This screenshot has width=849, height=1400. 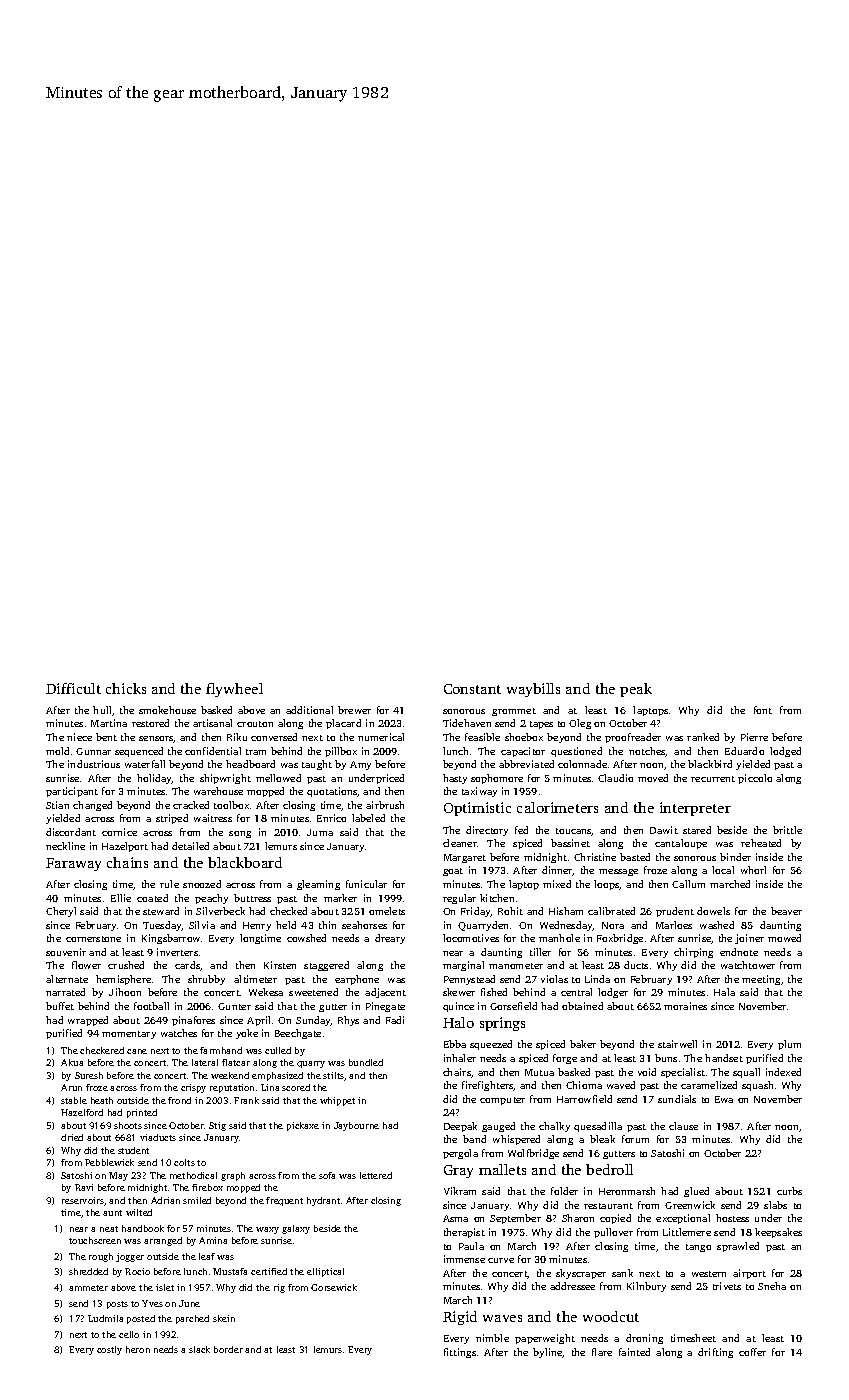 What do you see at coordinates (94, 764) in the screenshot?
I see `industrious` at bounding box center [94, 764].
